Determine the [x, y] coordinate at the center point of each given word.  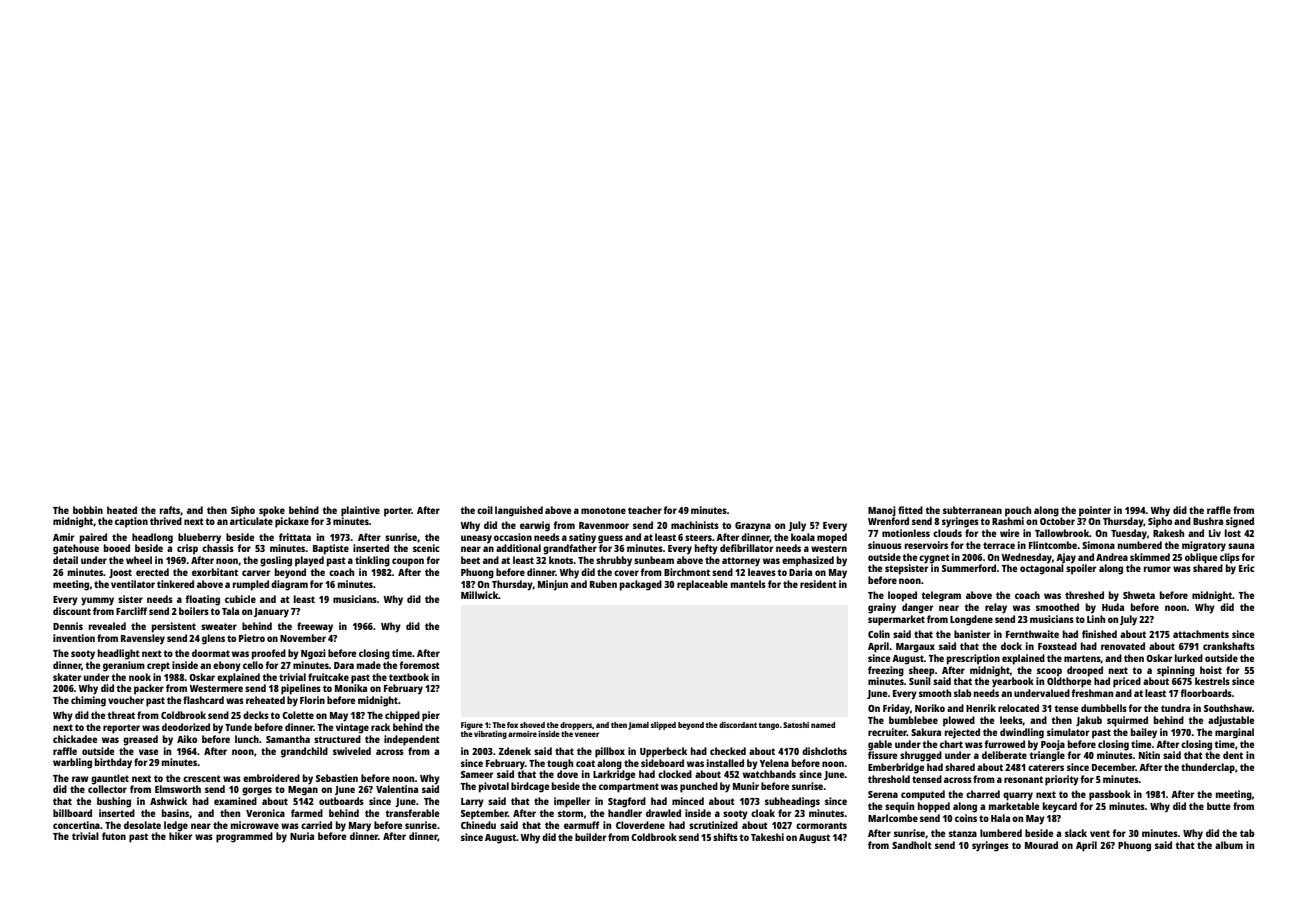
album [1229, 845]
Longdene [971, 620]
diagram [289, 585]
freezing [886, 671]
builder [590, 837]
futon [114, 836]
